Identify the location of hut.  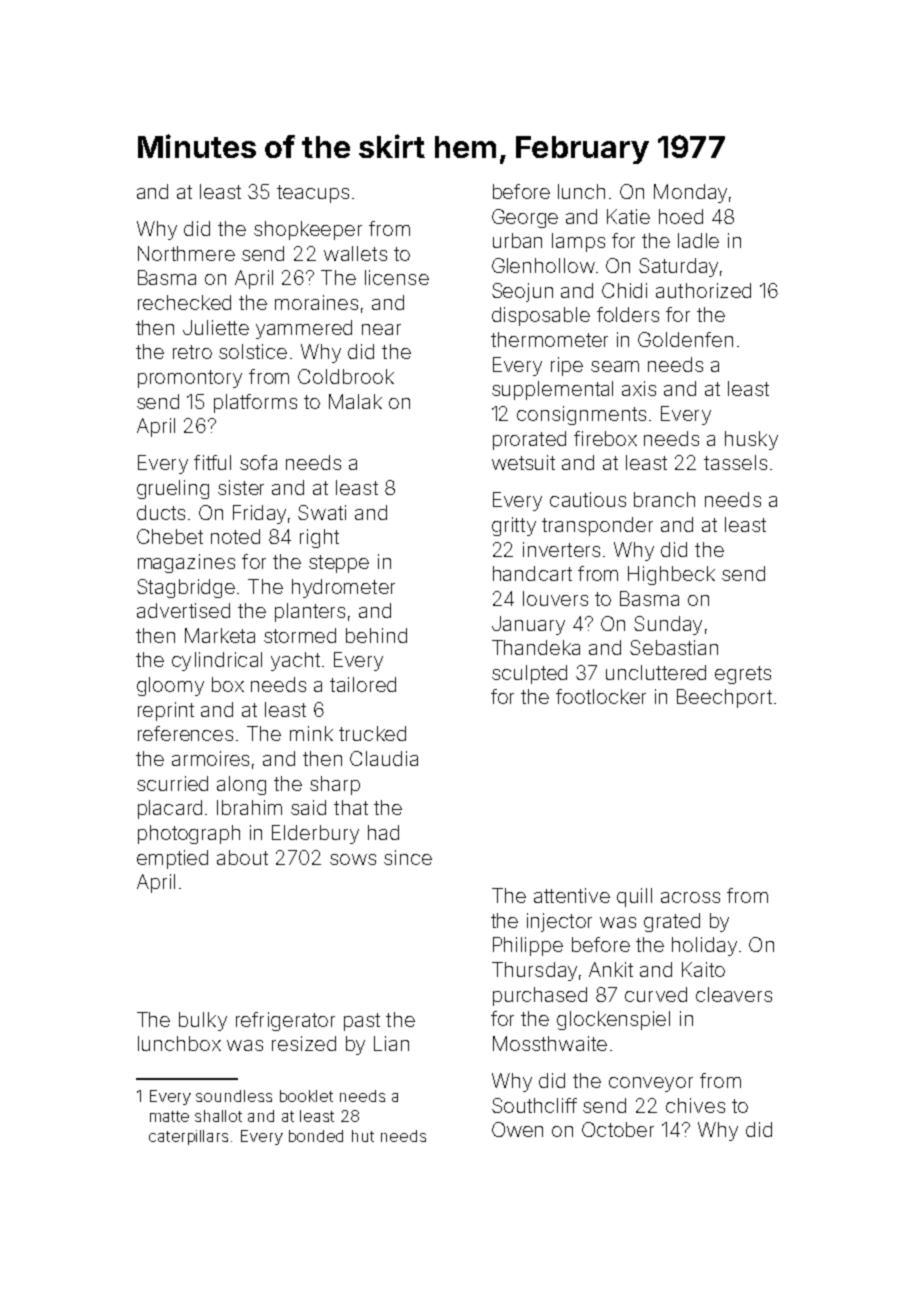
(363, 1136).
